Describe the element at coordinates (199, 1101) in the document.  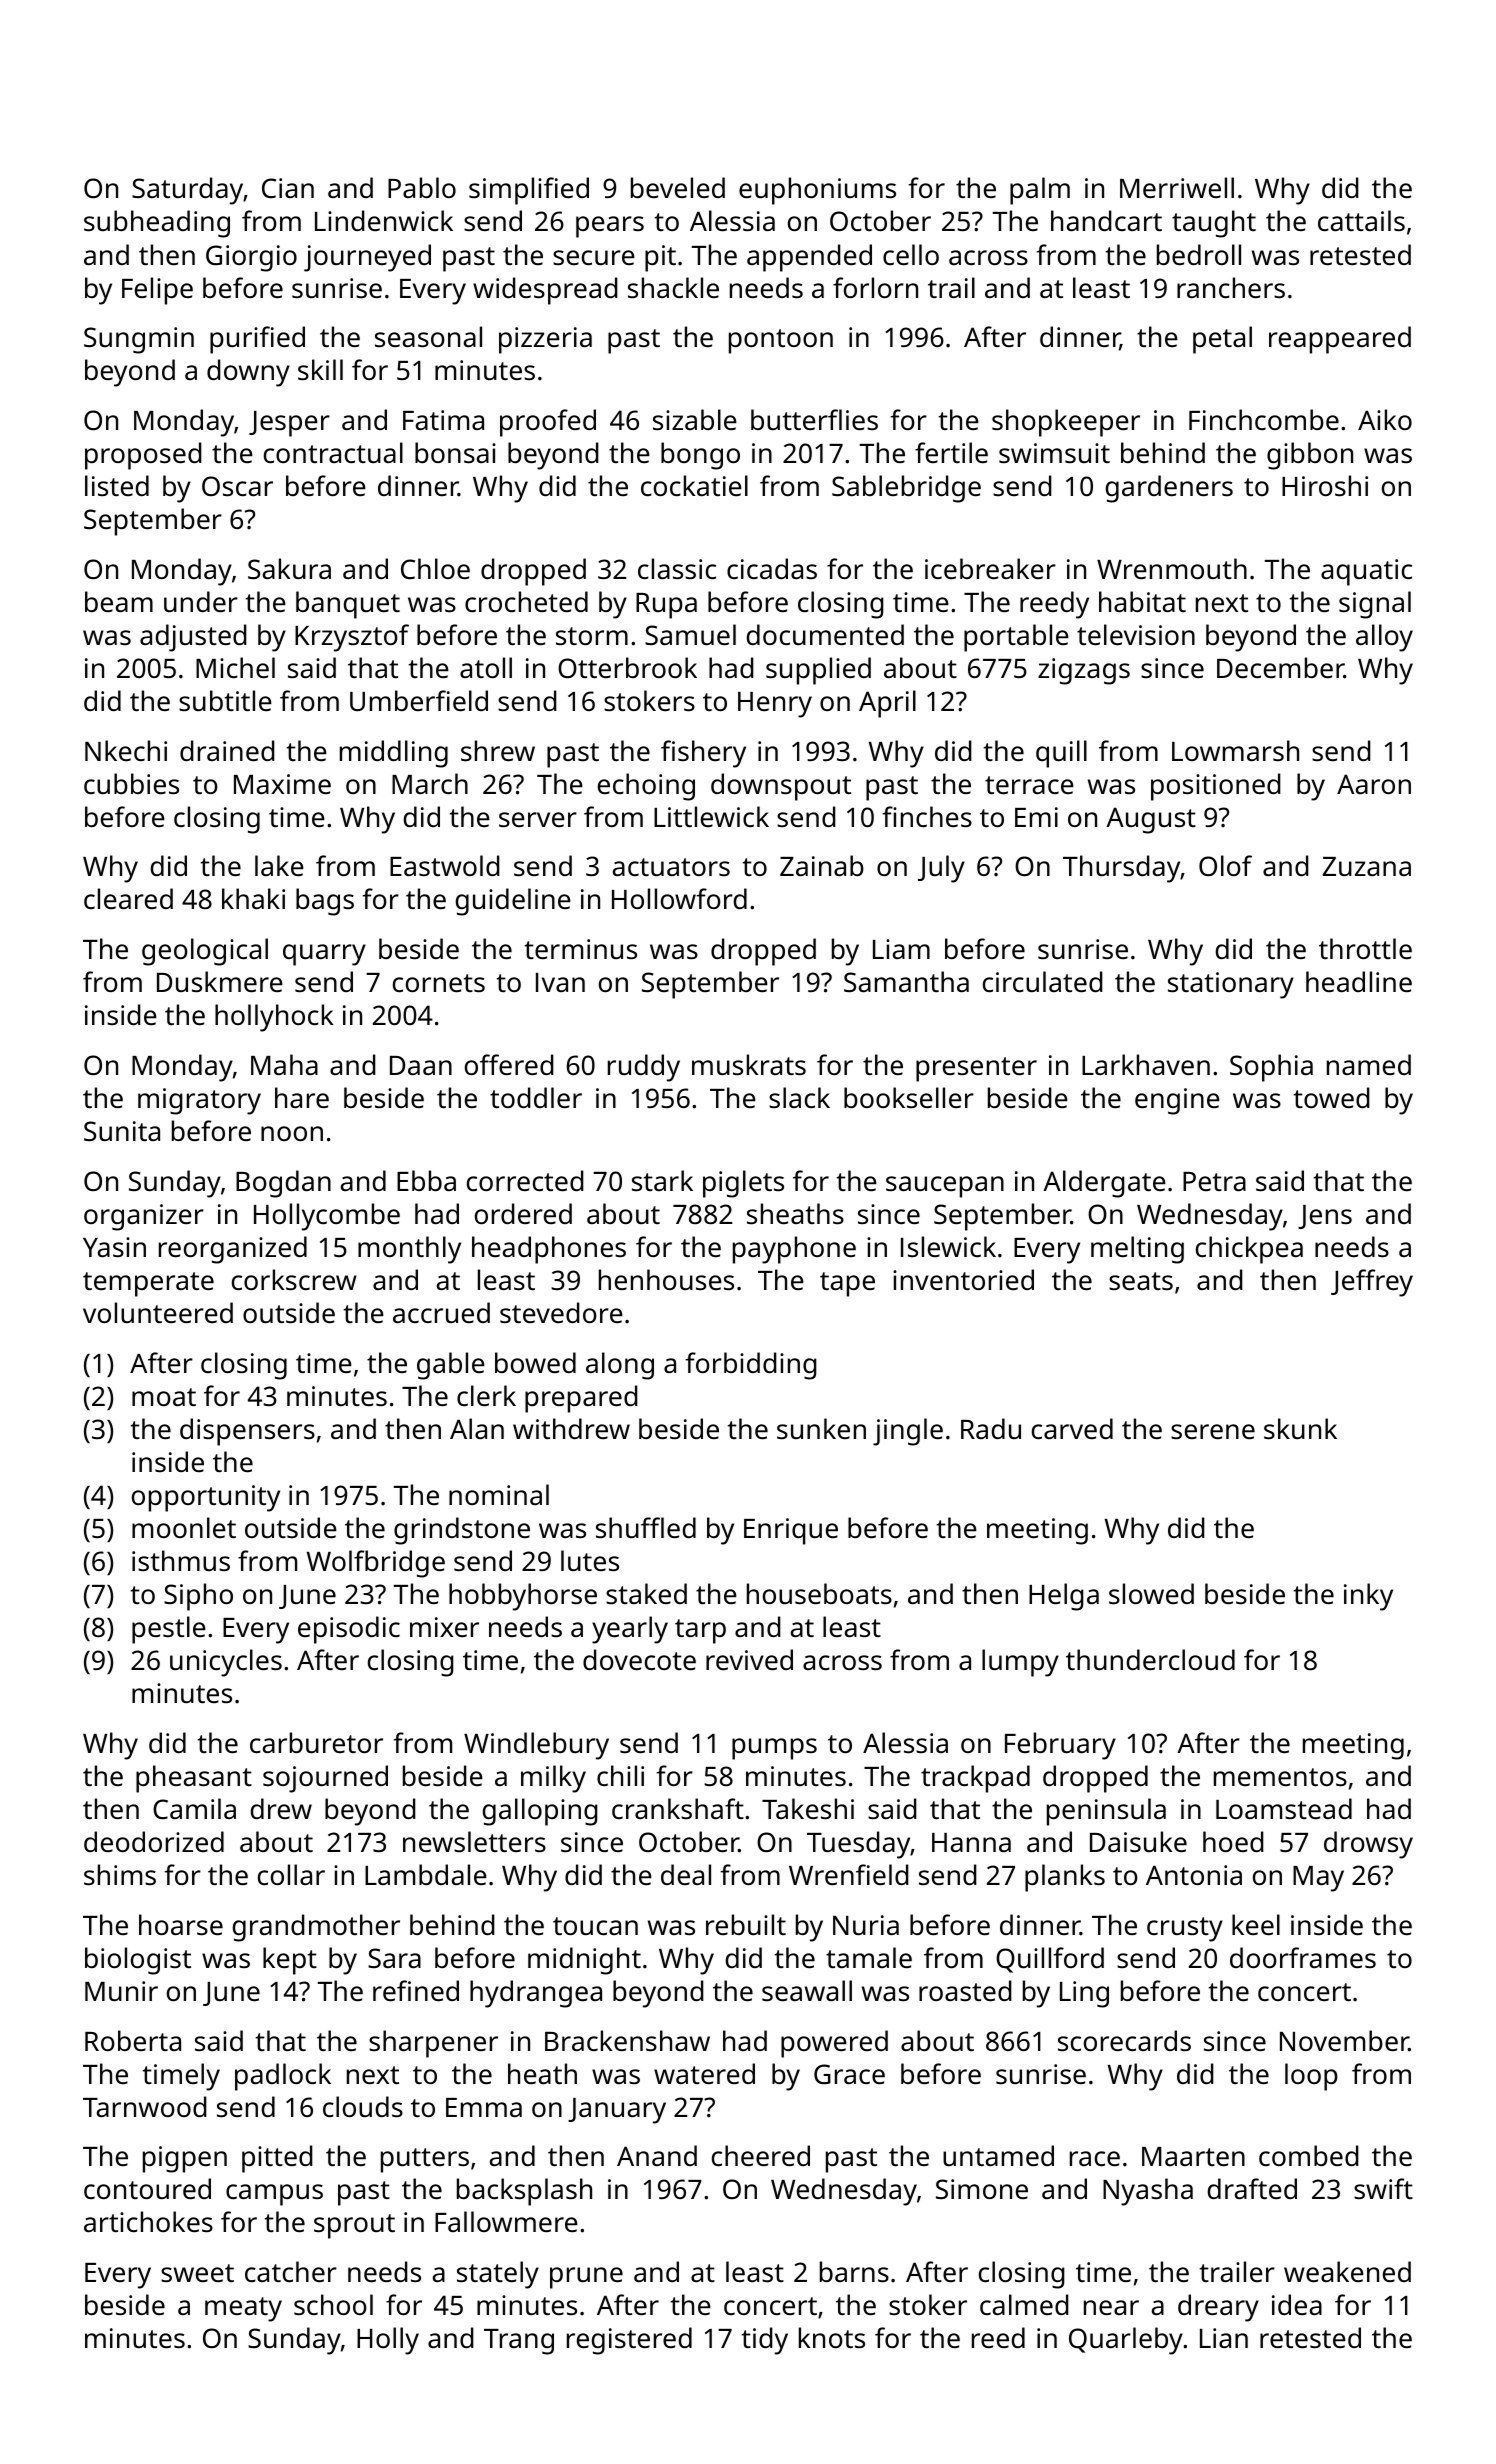
I see `migratory` at that location.
